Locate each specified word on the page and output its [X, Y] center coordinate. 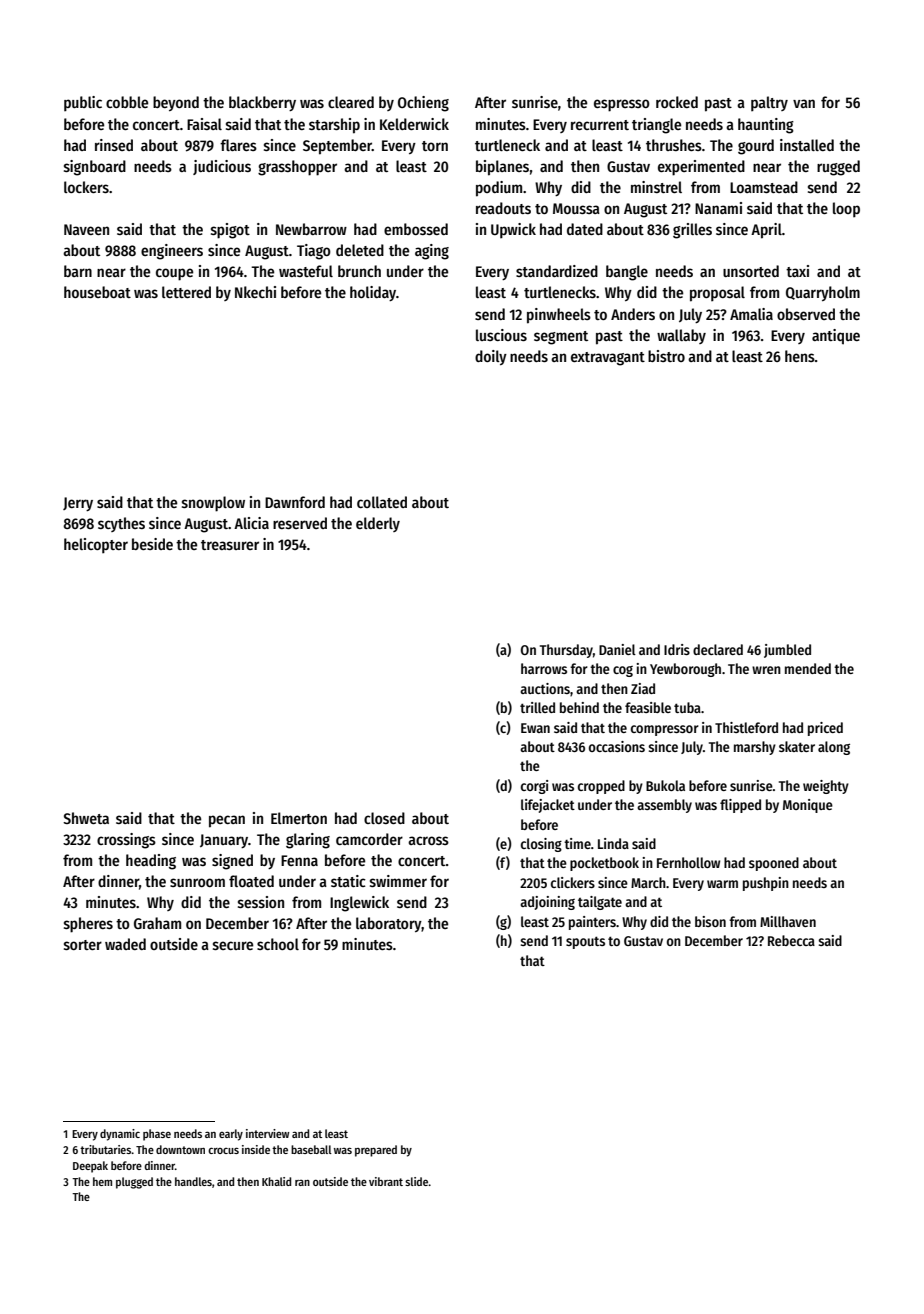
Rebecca [791, 940]
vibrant [386, 1181]
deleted [360, 250]
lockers [86, 187]
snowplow [213, 504]
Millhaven [788, 921]
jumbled [787, 651]
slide [417, 1181]
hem [102, 1181]
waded [125, 944]
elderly [378, 524]
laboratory [389, 924]
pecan [227, 821]
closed [384, 818]
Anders [633, 314]
